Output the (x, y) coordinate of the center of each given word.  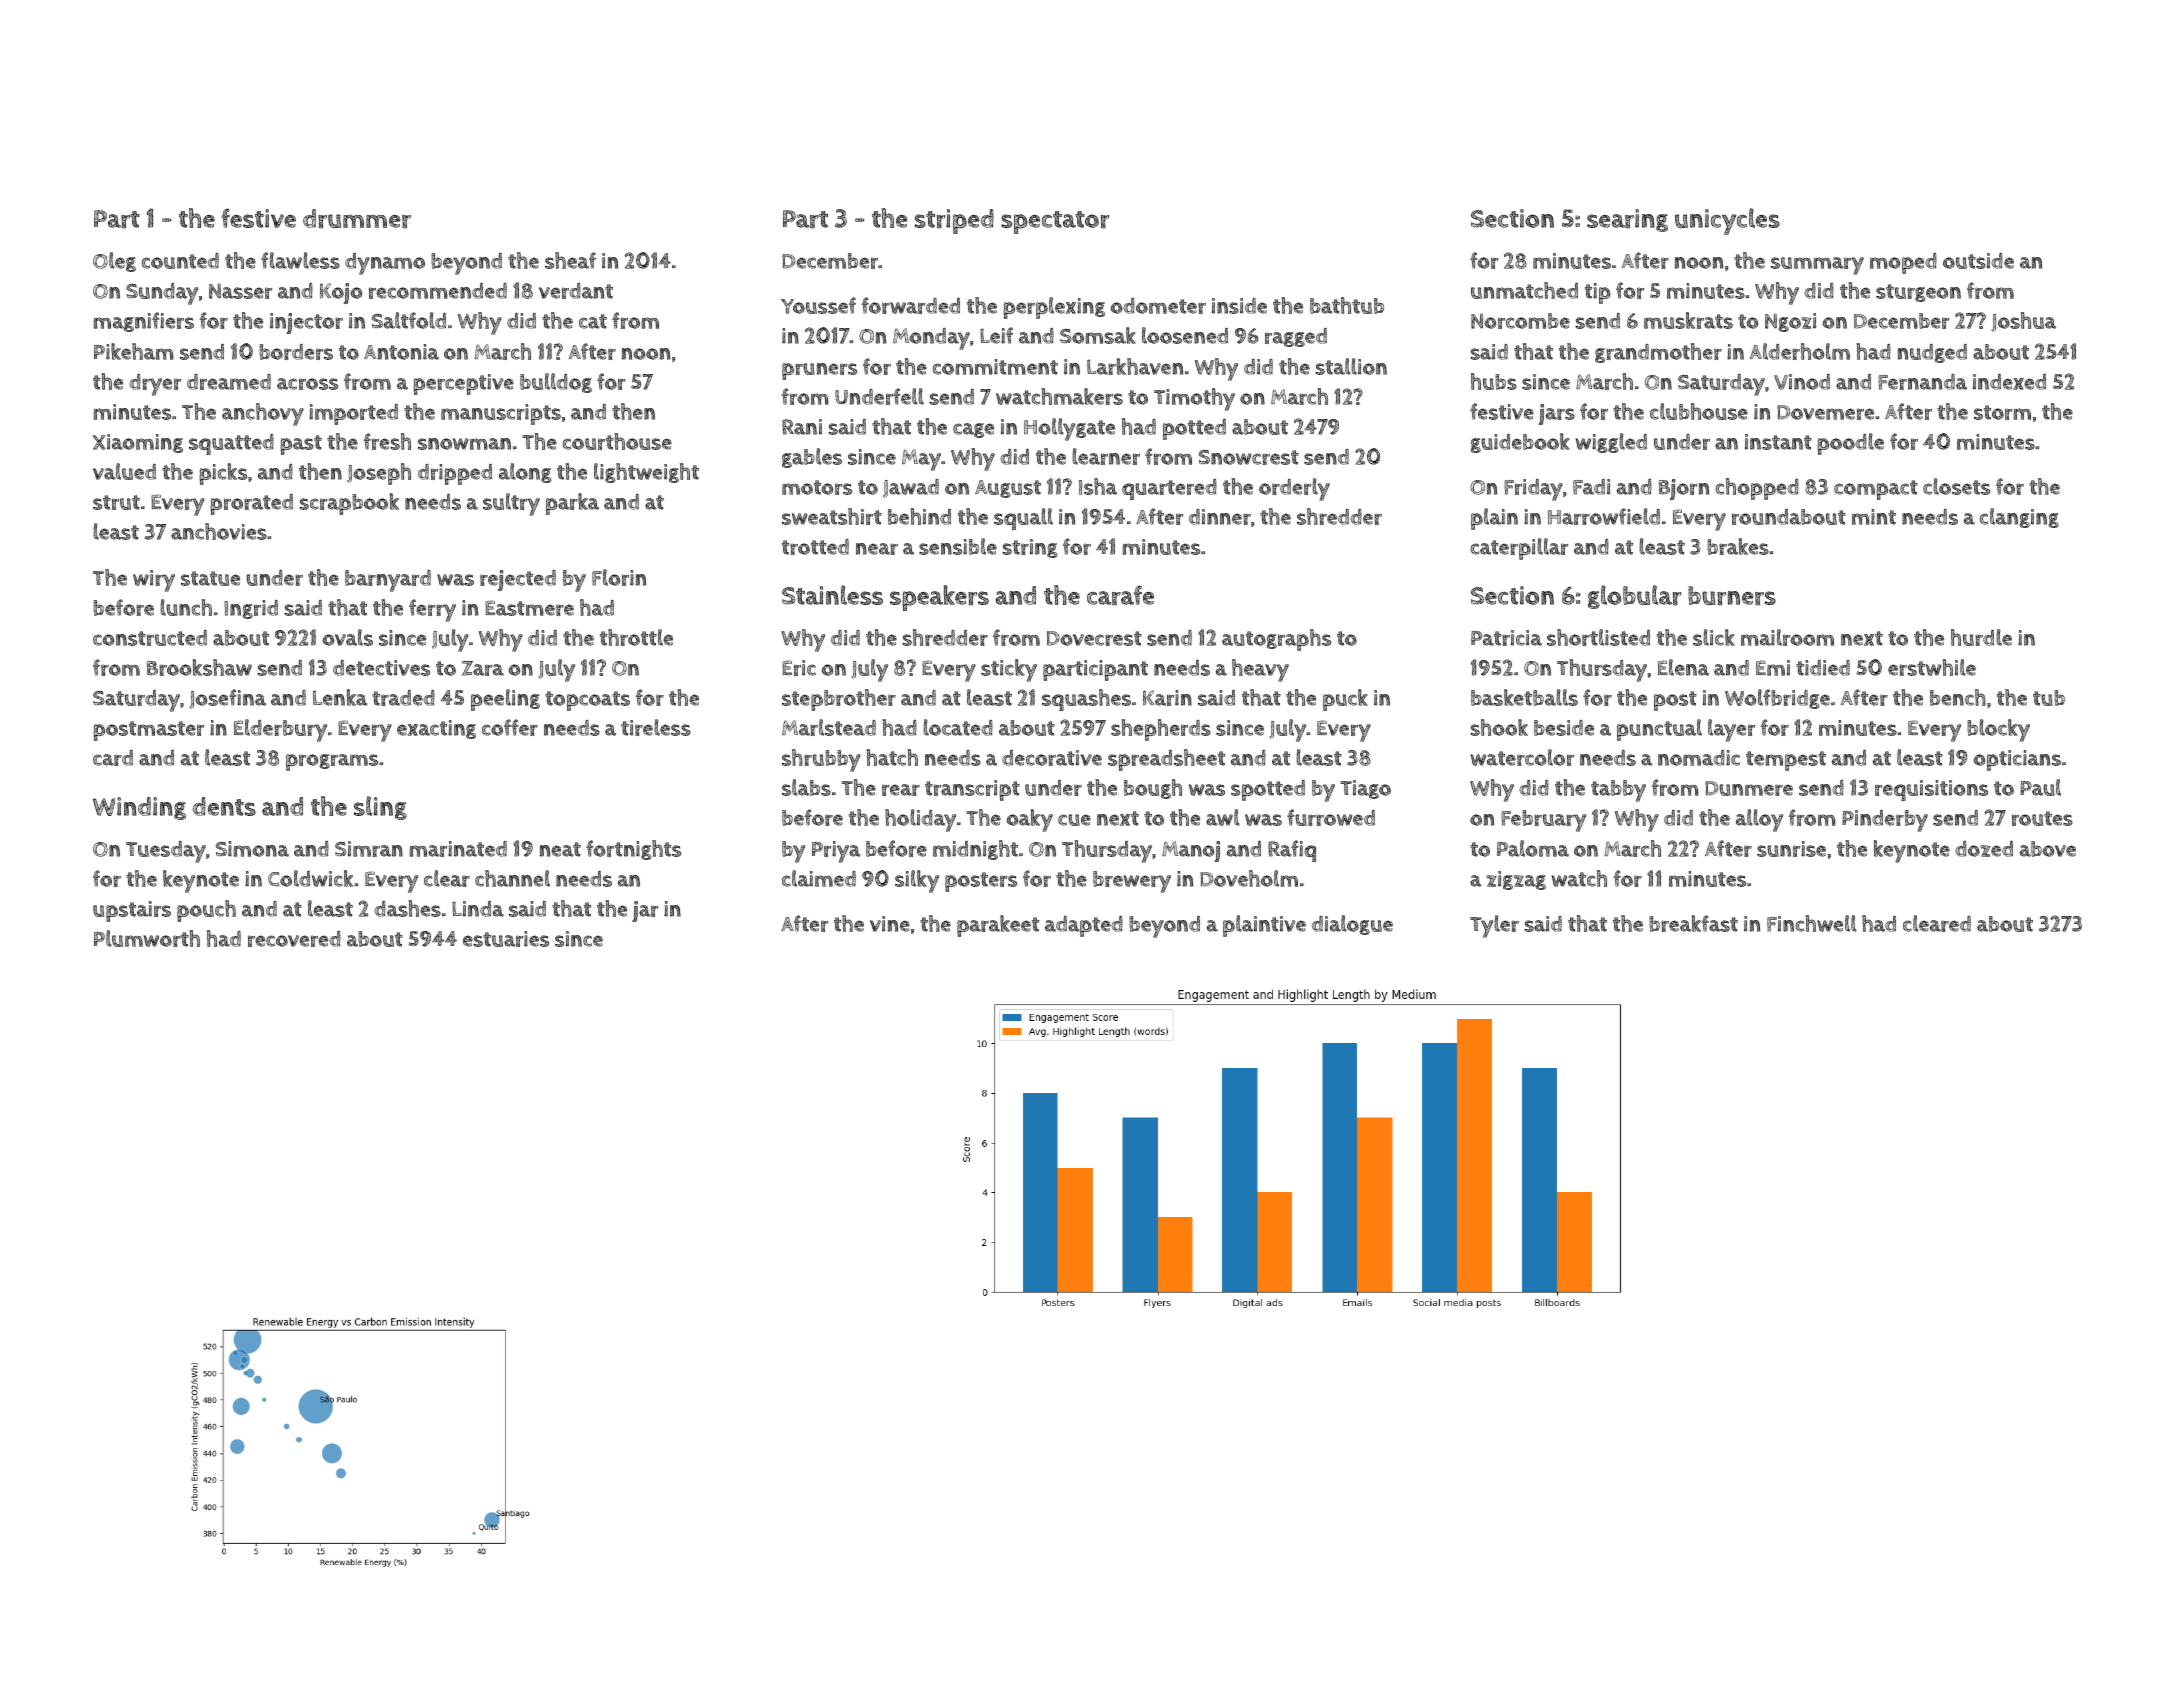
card (113, 758)
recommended (438, 291)
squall (1023, 519)
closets (1956, 486)
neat (560, 849)
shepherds (1161, 730)
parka (572, 504)
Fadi (1591, 487)
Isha (1098, 486)
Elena (1683, 667)
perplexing (1054, 308)
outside (1978, 261)
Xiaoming (138, 443)
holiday (920, 820)
